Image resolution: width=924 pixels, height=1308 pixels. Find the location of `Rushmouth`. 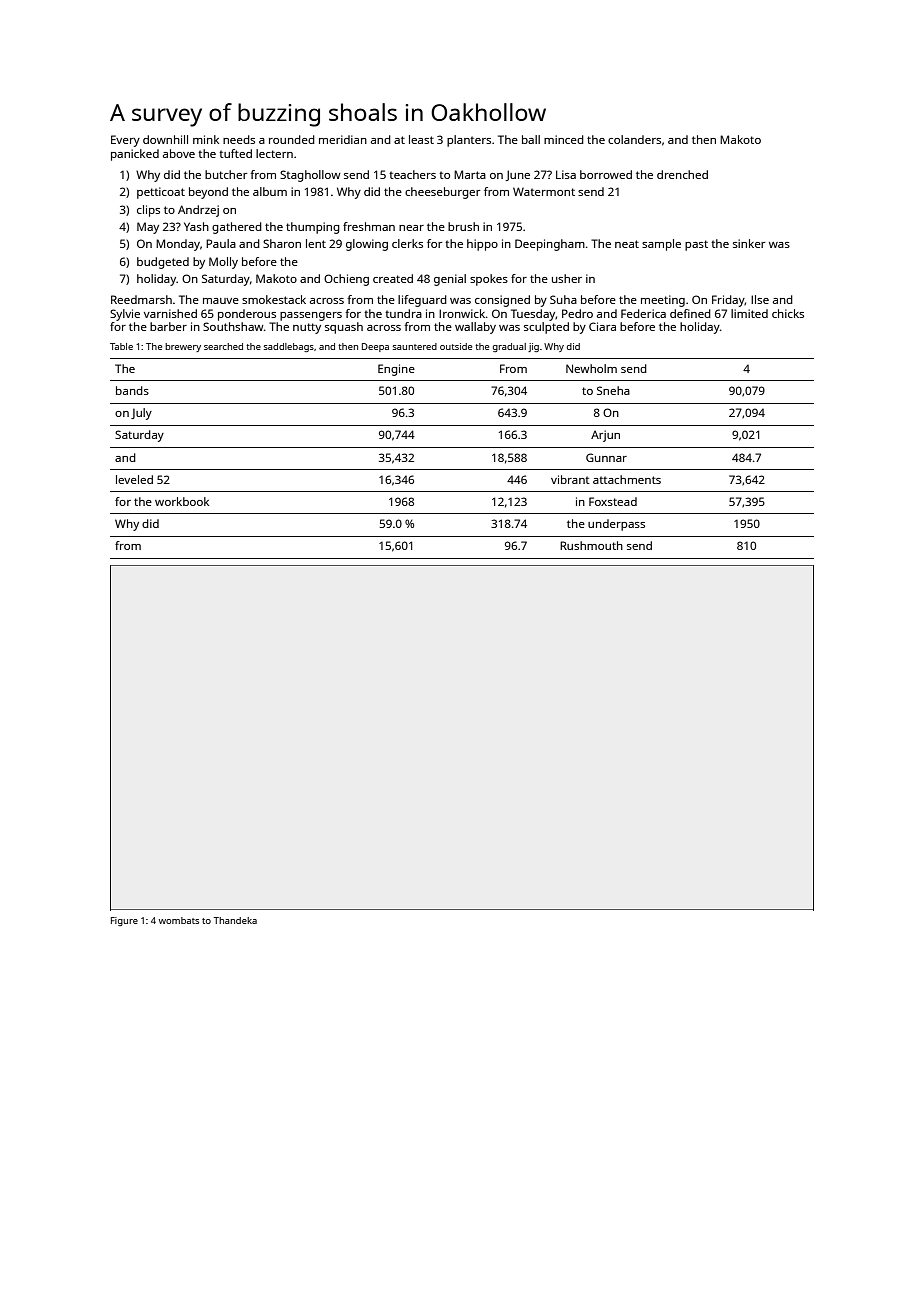

Rushmouth is located at coordinates (591, 545).
